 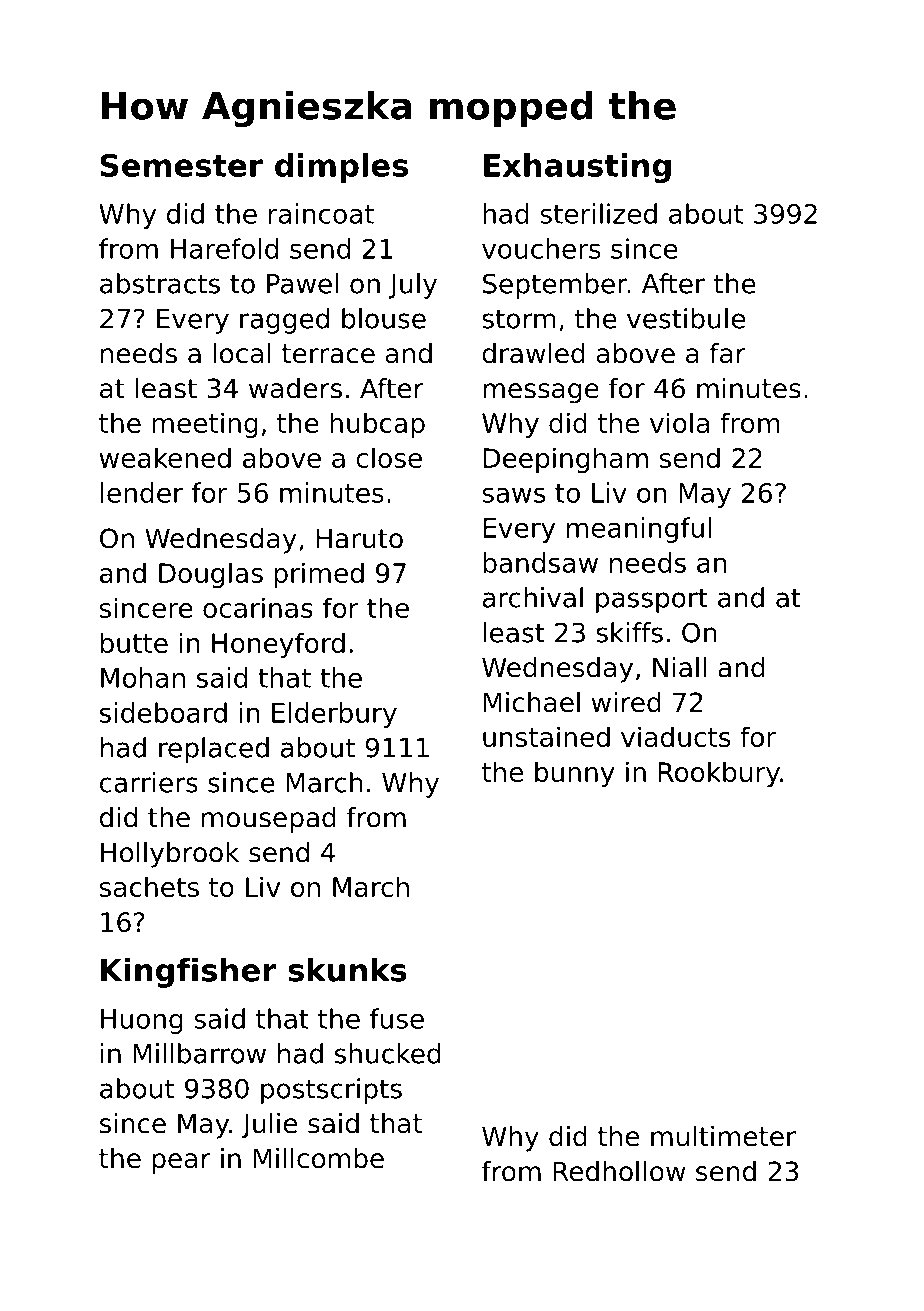 I want to click on Rookbury, so click(x=719, y=774).
